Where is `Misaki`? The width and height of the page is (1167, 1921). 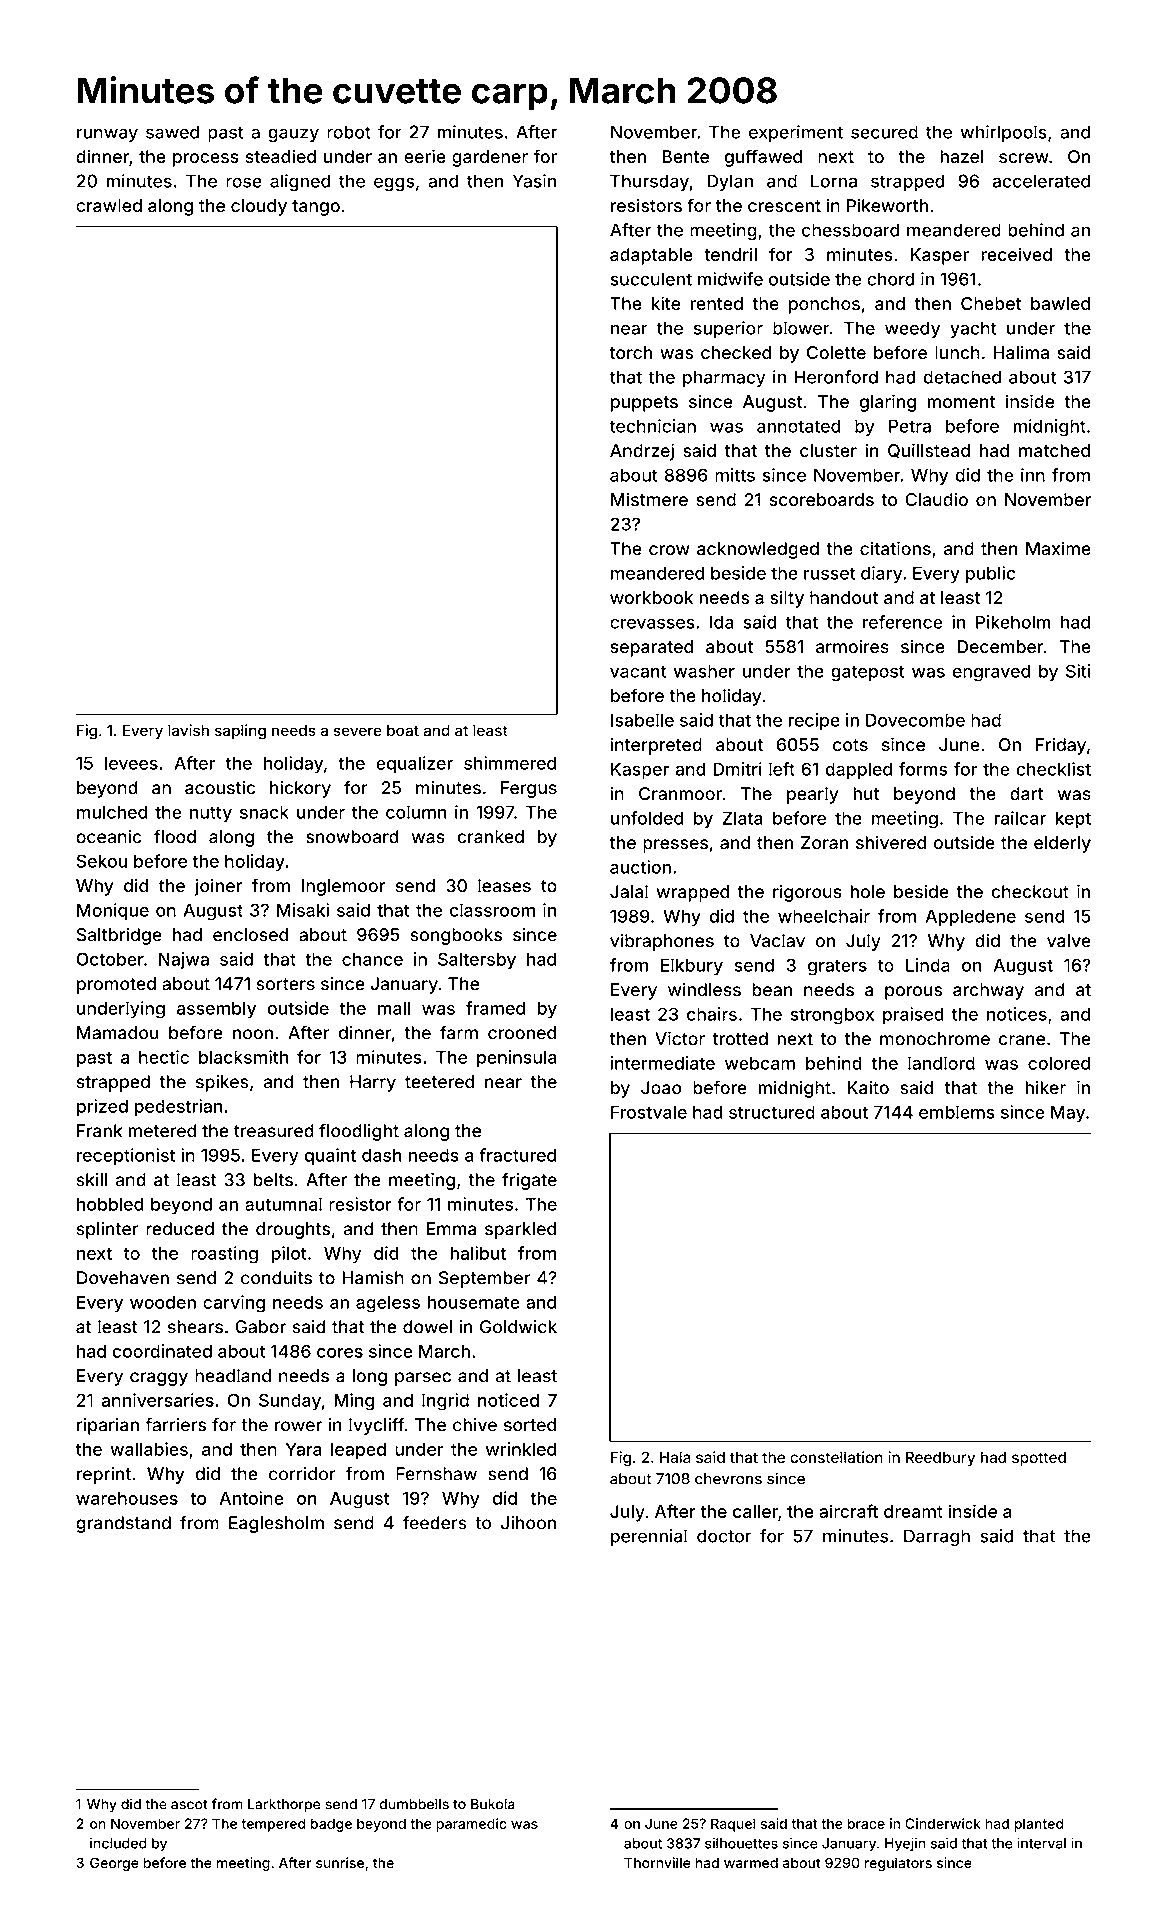
Misaki is located at coordinates (303, 910).
